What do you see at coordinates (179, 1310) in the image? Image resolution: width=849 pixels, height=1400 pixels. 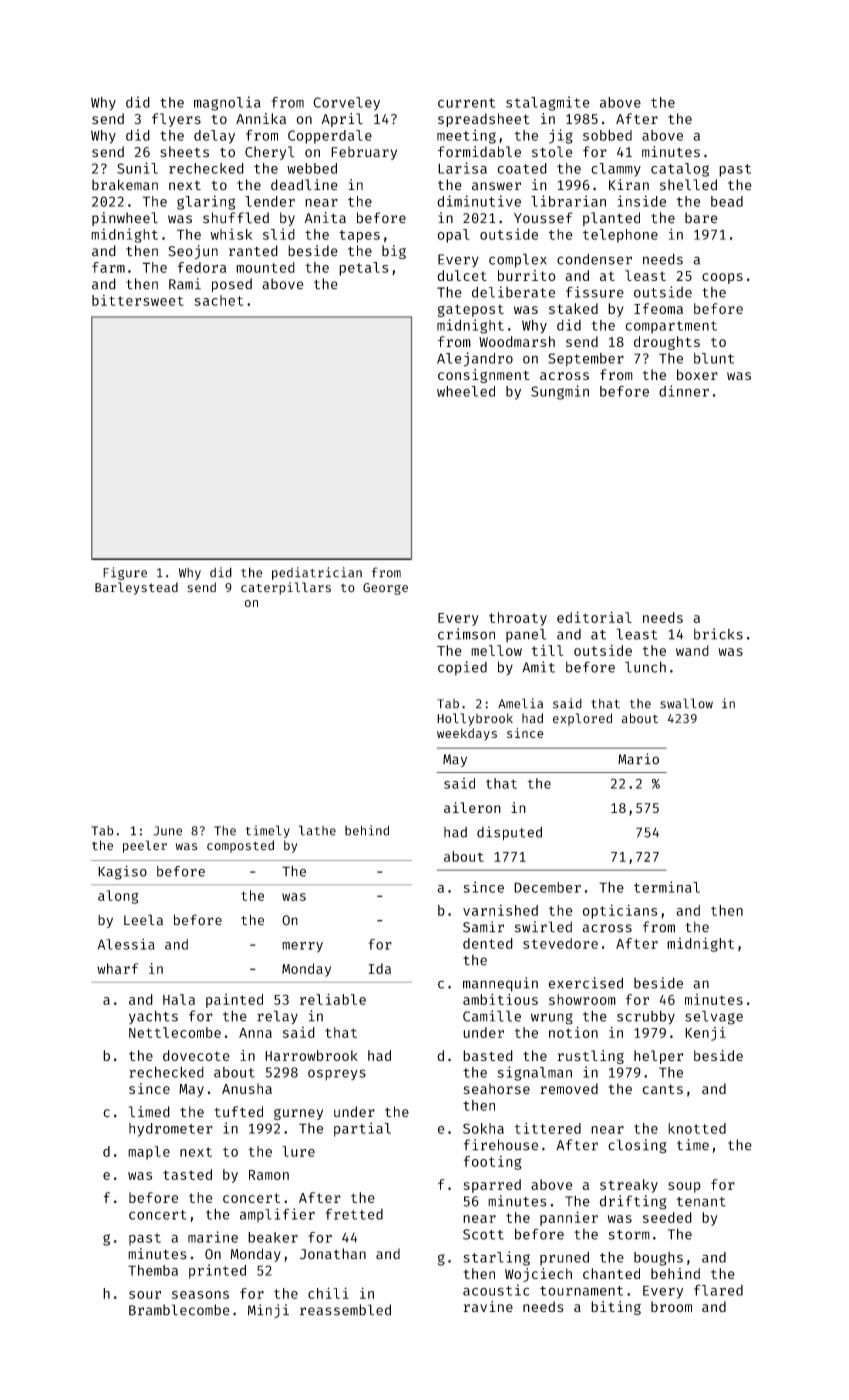 I see `Bramblecombe` at bounding box center [179, 1310].
